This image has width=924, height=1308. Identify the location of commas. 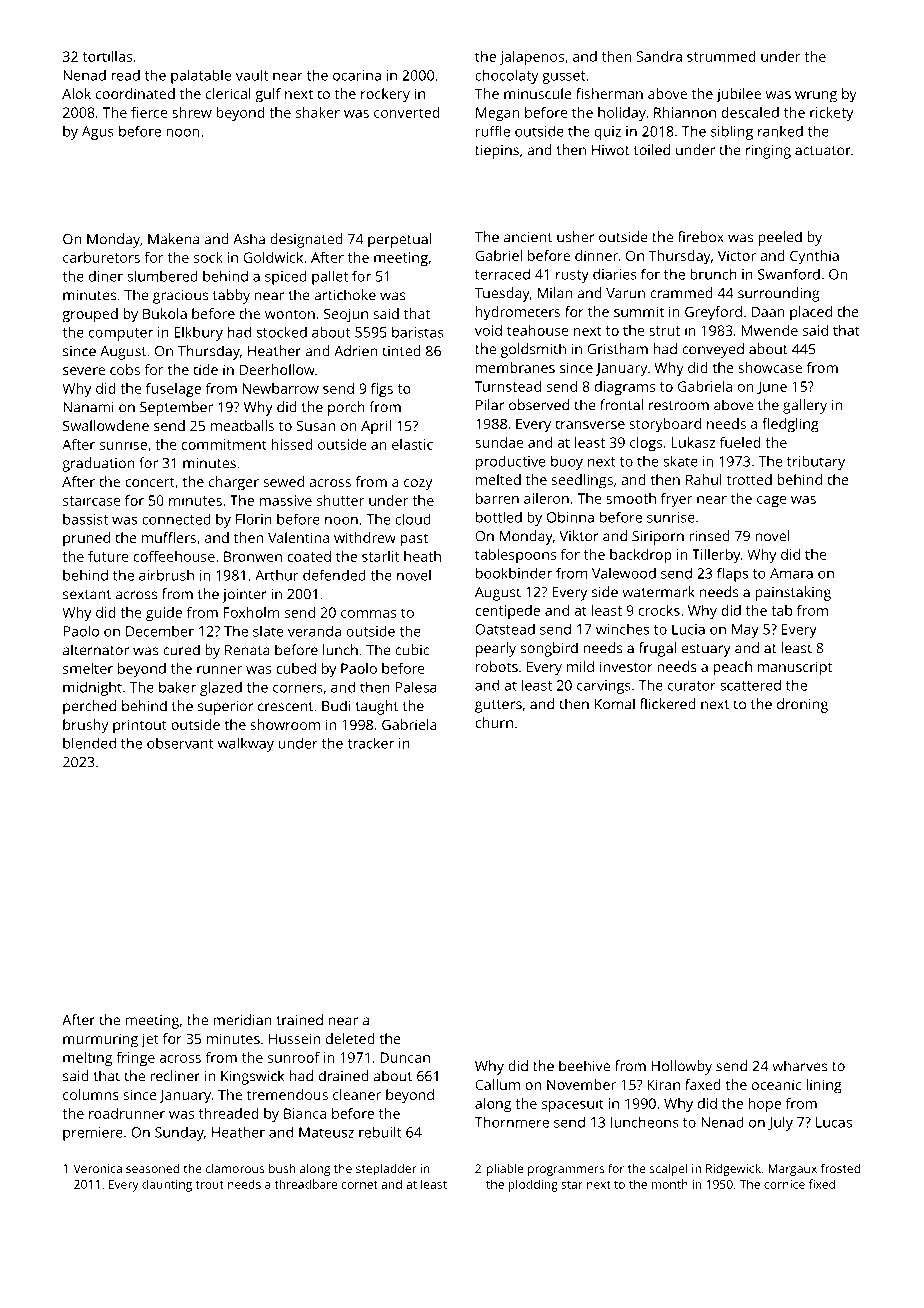
(369, 614).
